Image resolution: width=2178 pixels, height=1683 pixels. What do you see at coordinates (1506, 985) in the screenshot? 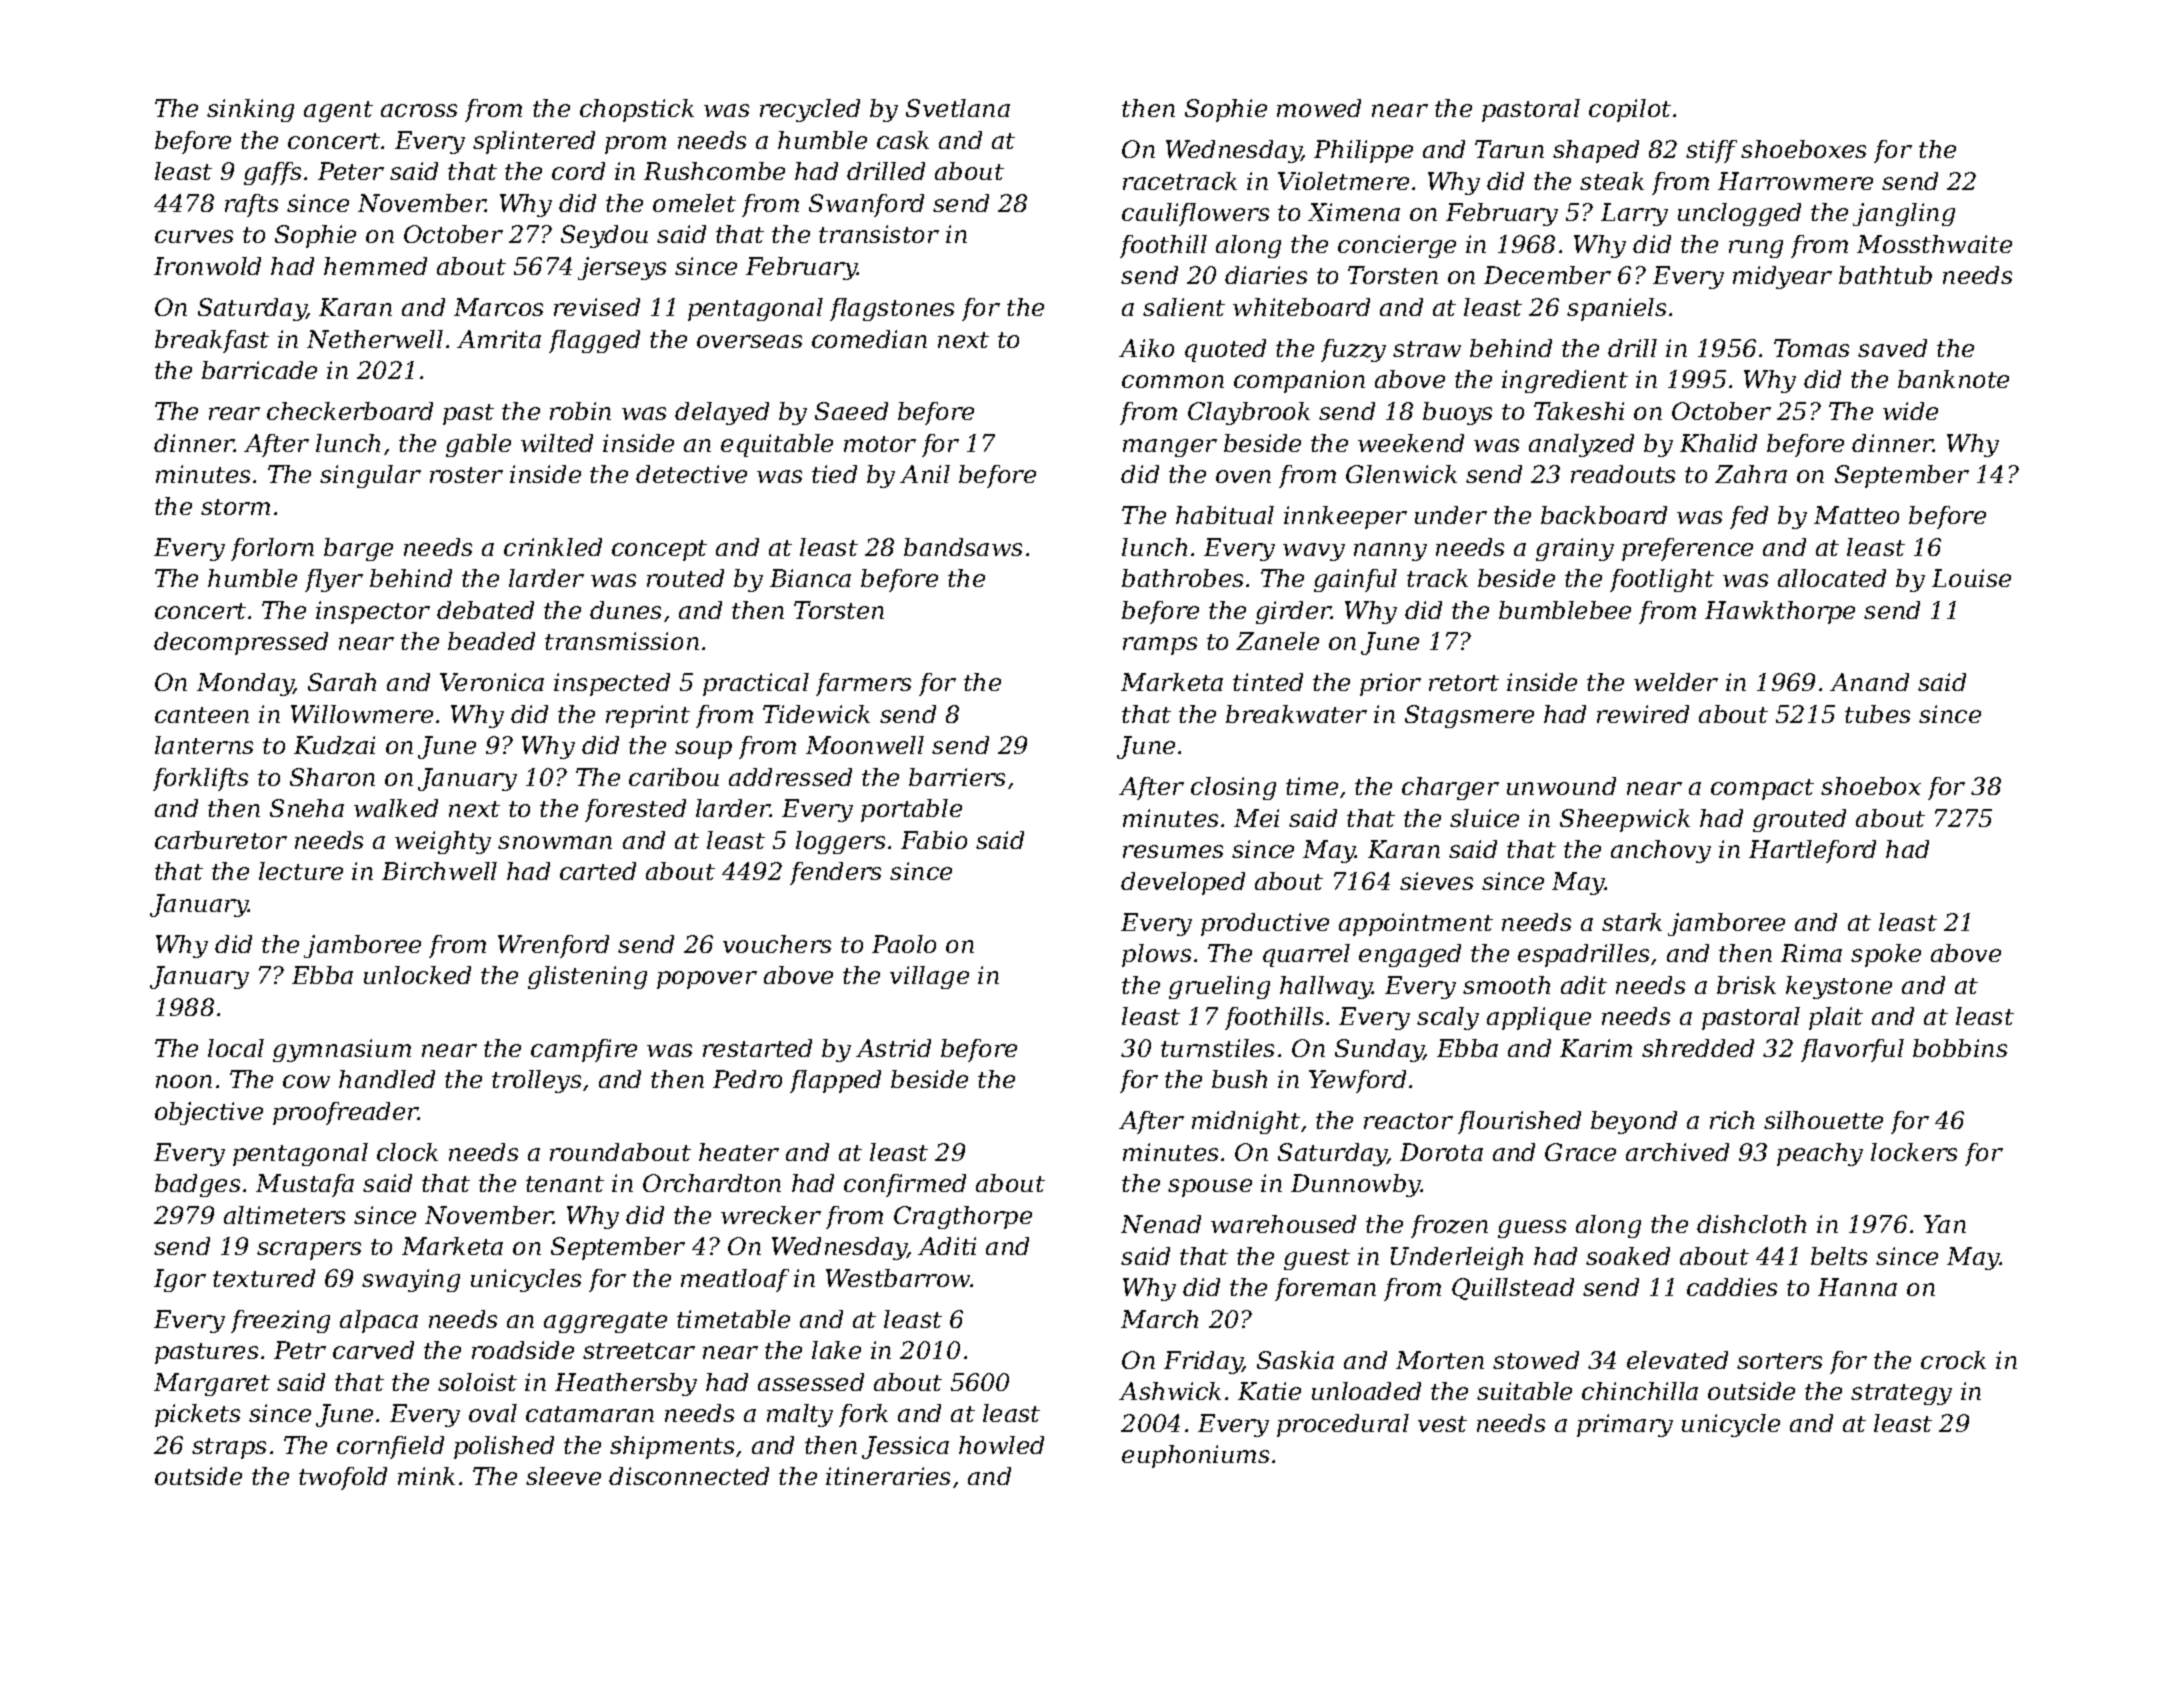
I see `smooth` at bounding box center [1506, 985].
